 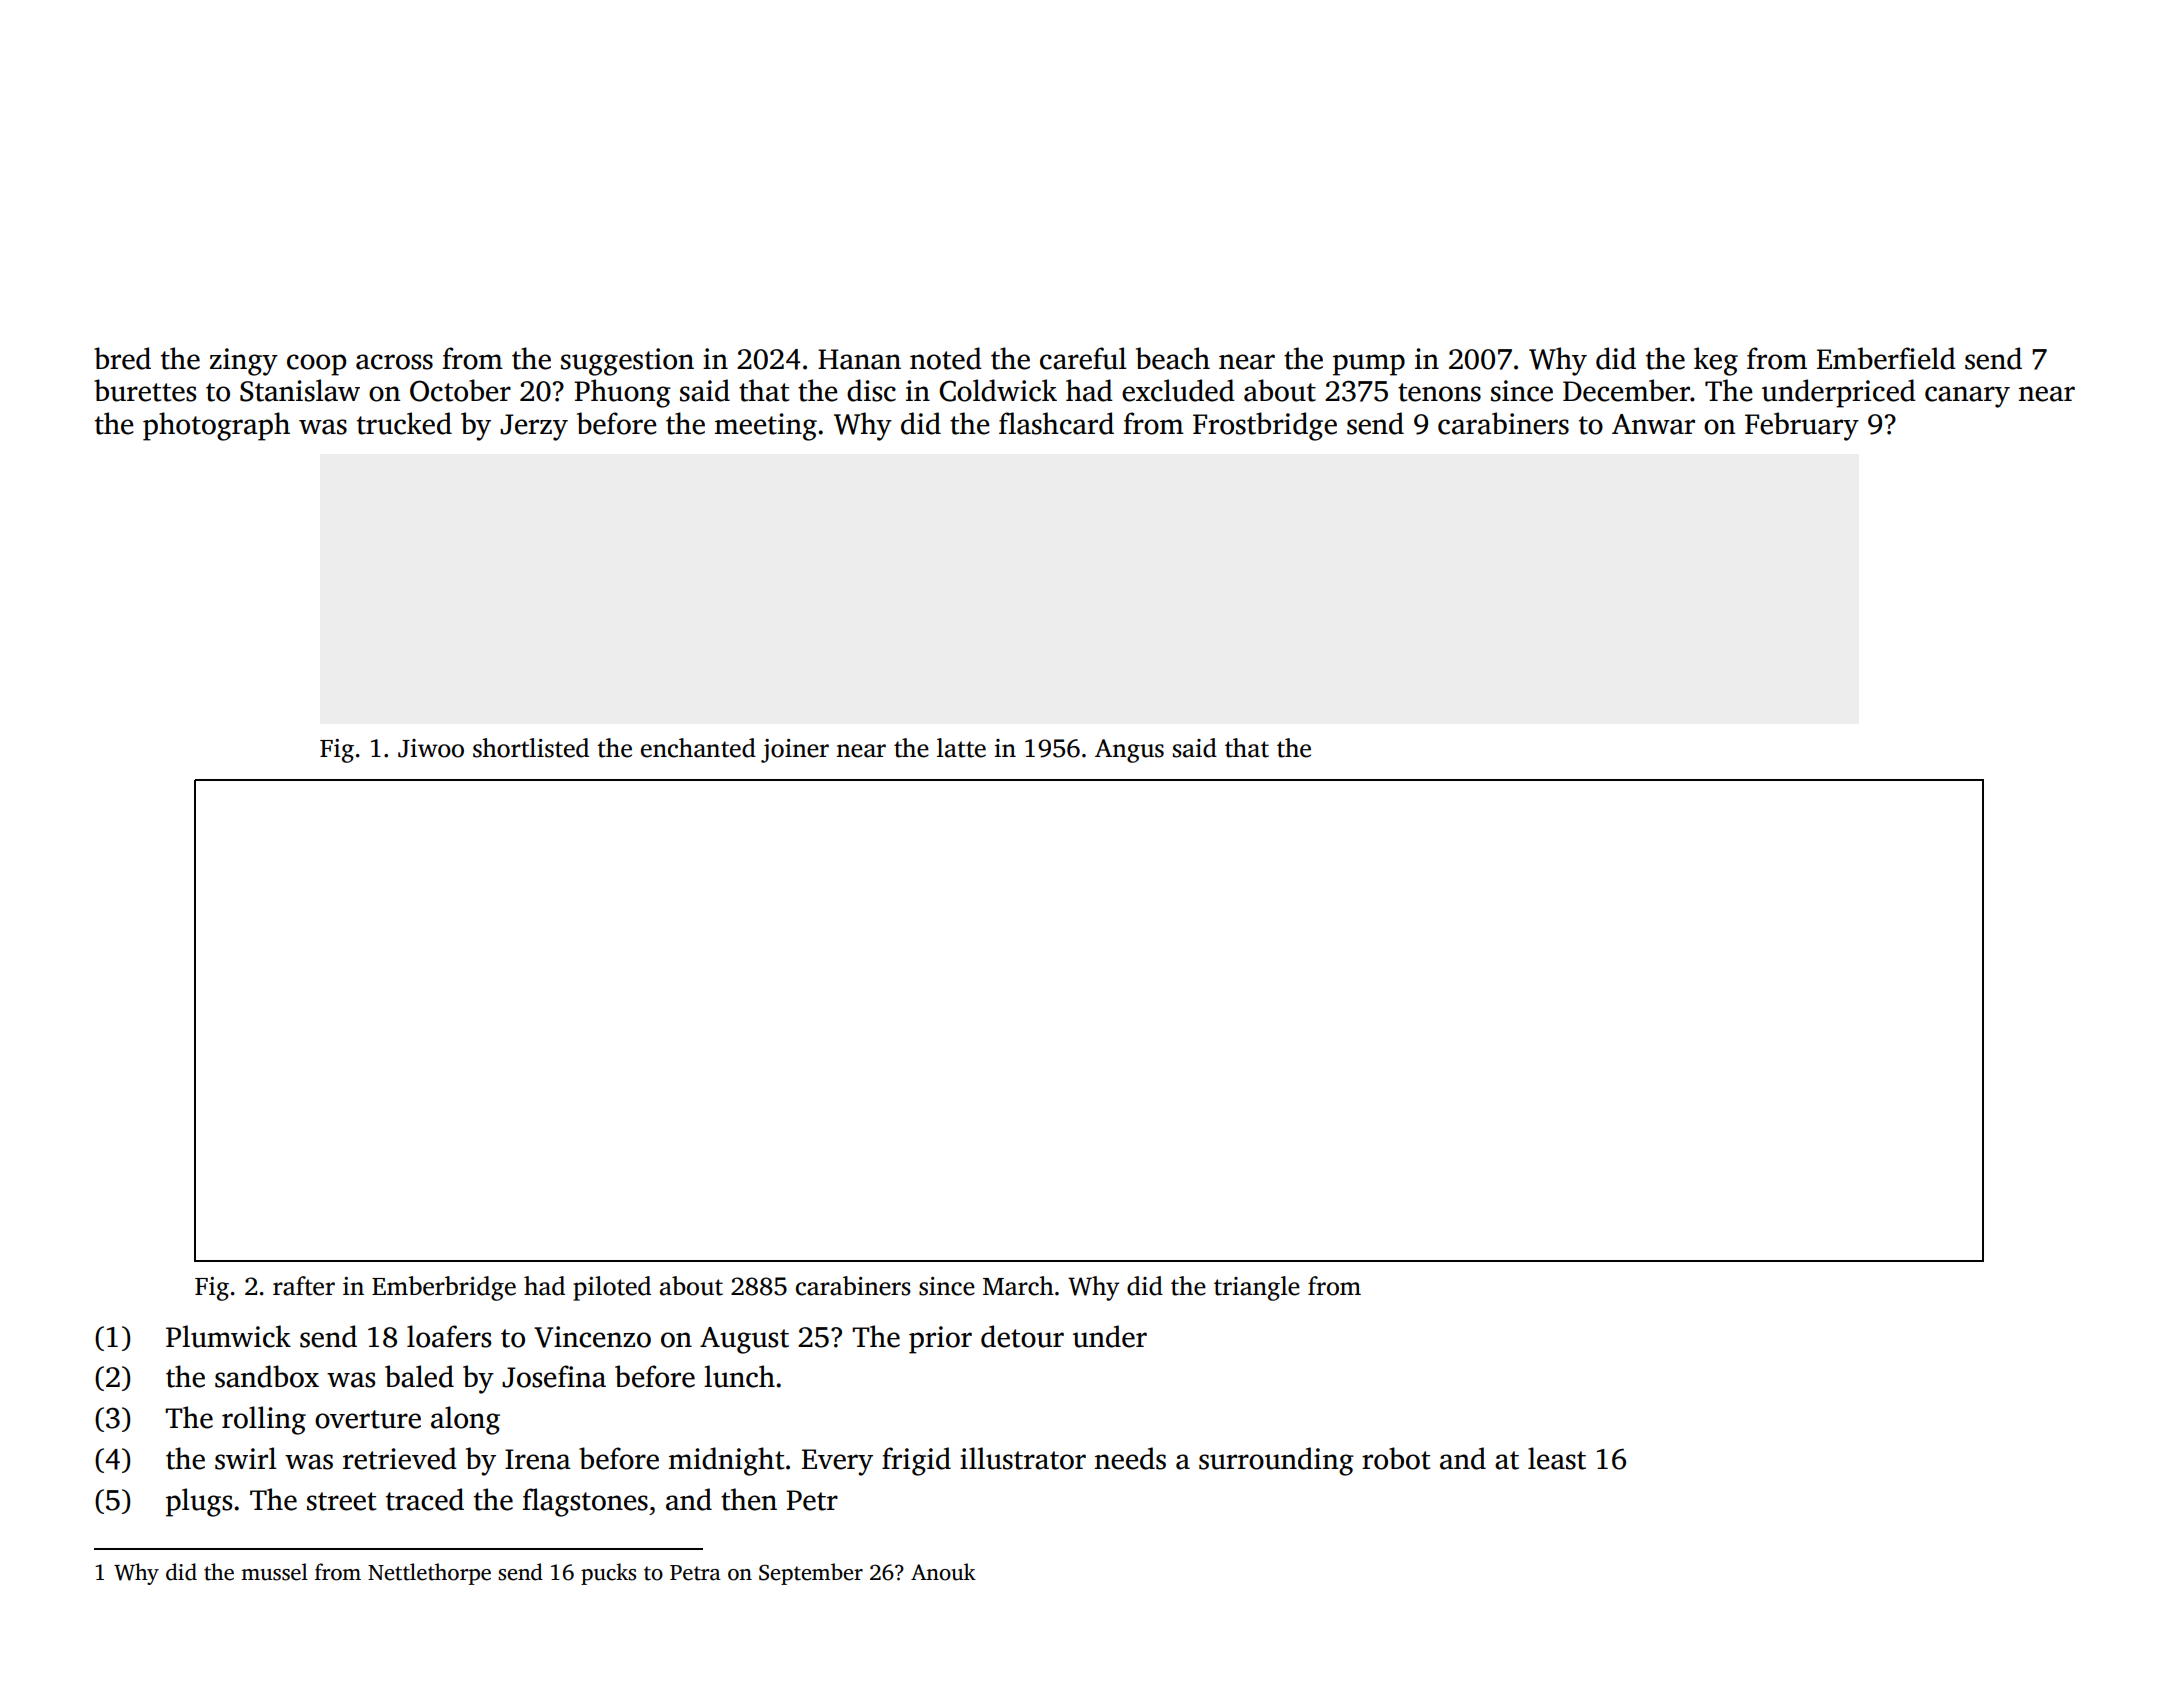 I want to click on latte, so click(x=961, y=748).
